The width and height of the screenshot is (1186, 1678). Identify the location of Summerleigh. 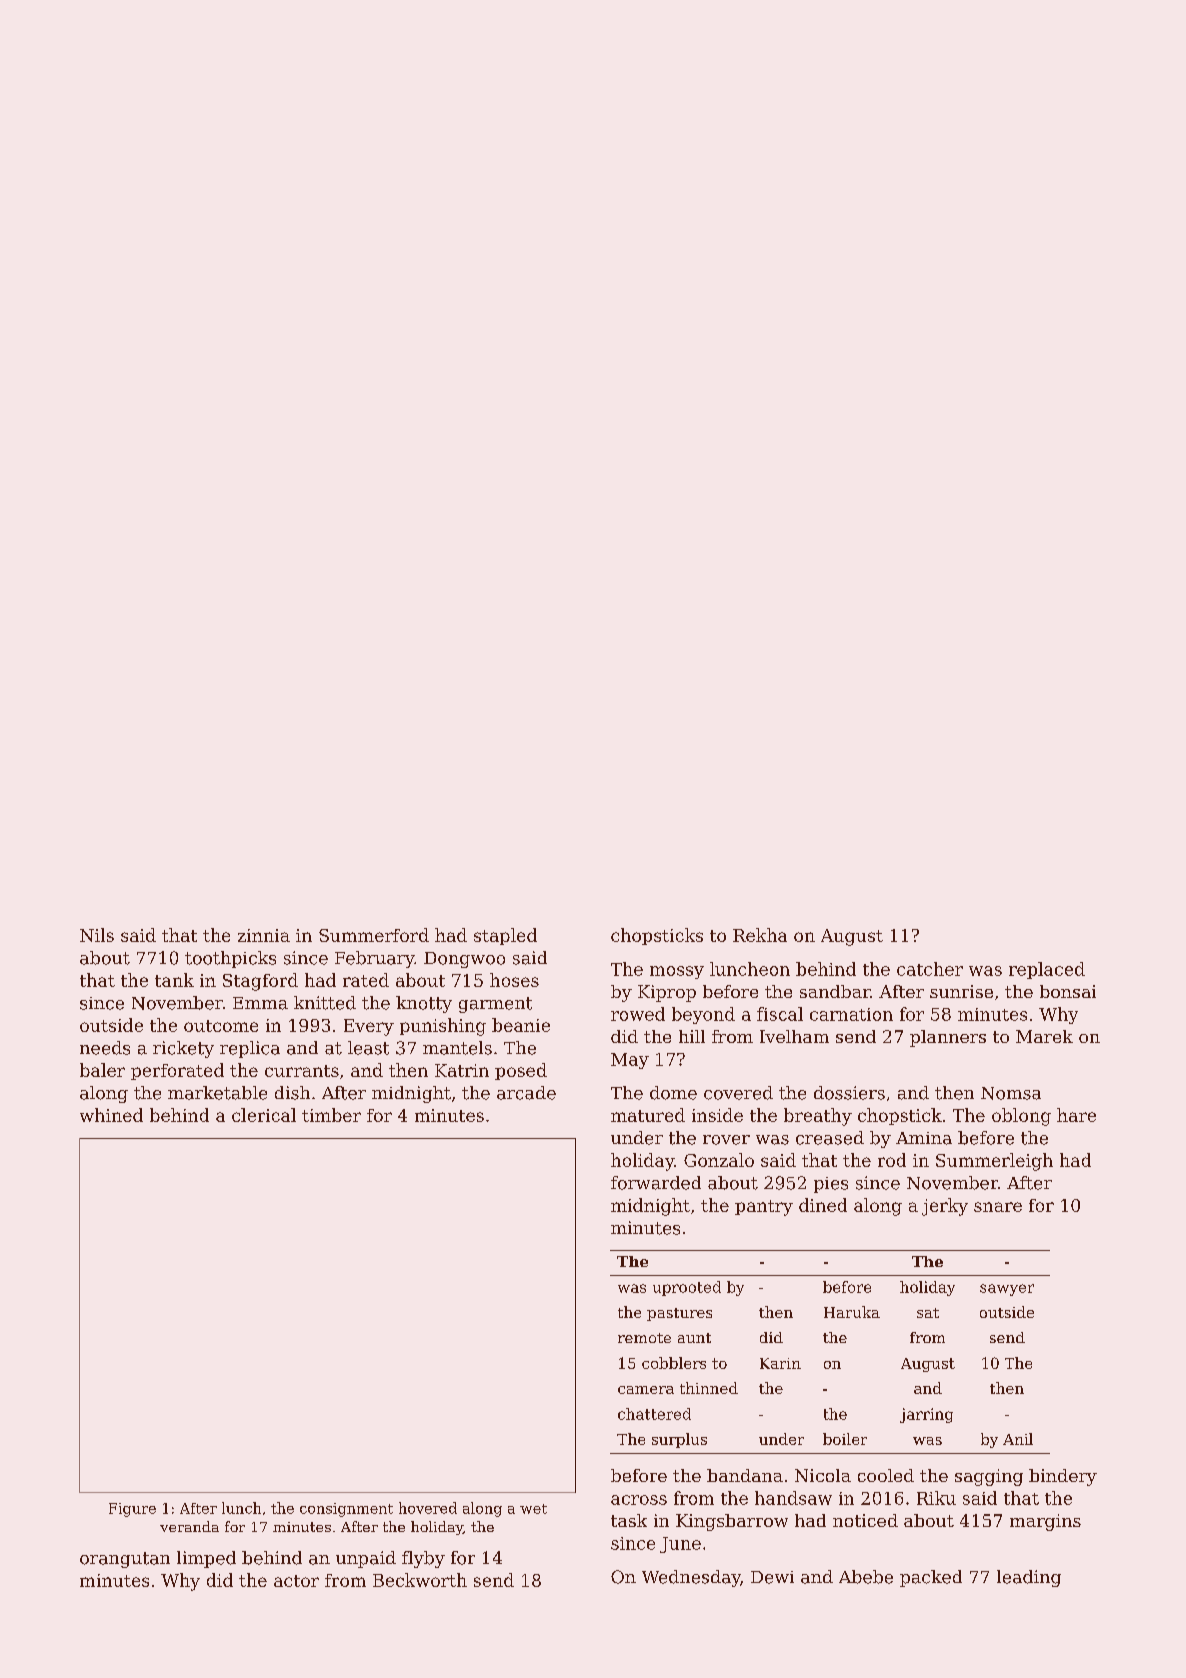
(994, 1162).
